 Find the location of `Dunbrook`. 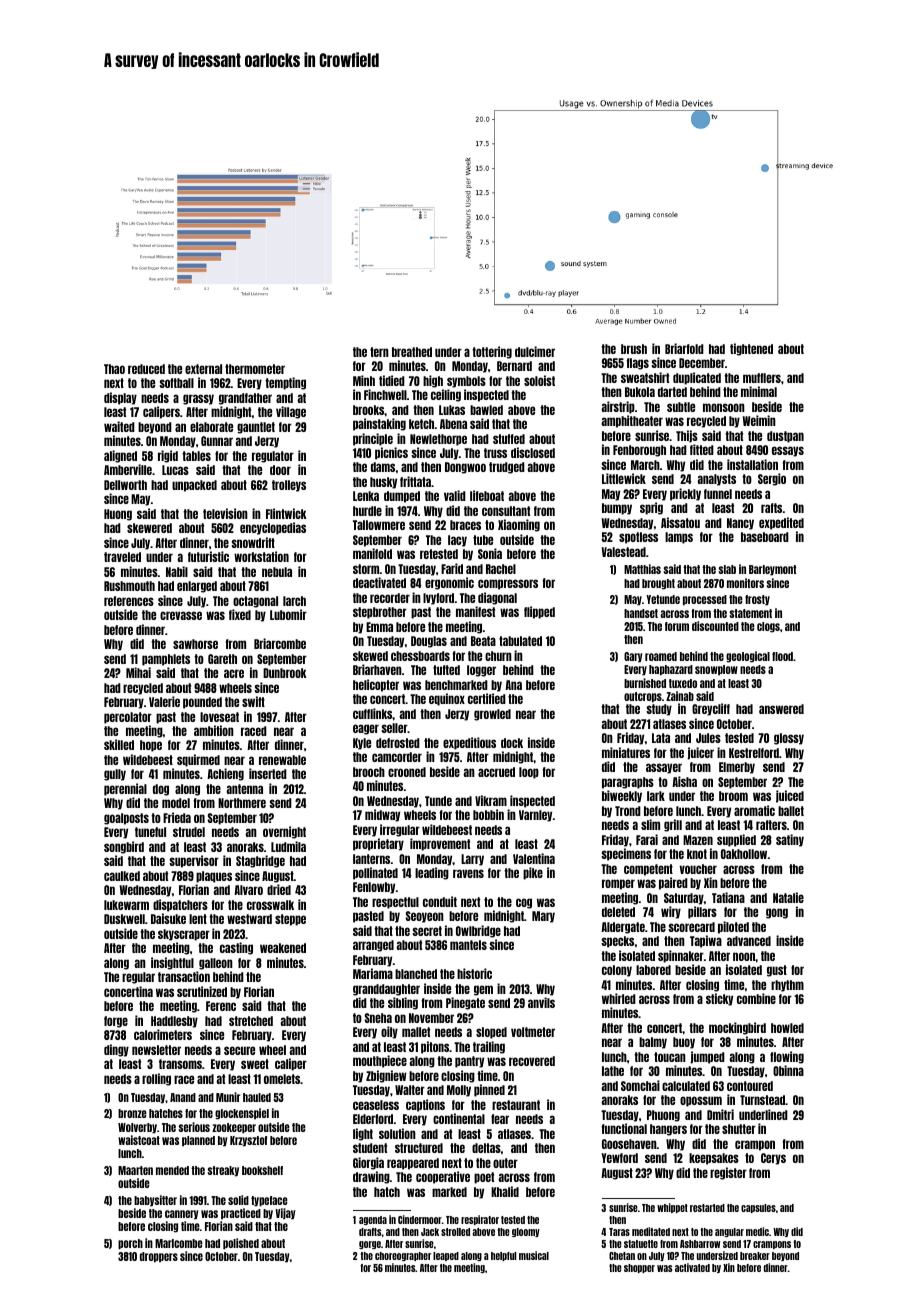

Dunbrook is located at coordinates (285, 673).
